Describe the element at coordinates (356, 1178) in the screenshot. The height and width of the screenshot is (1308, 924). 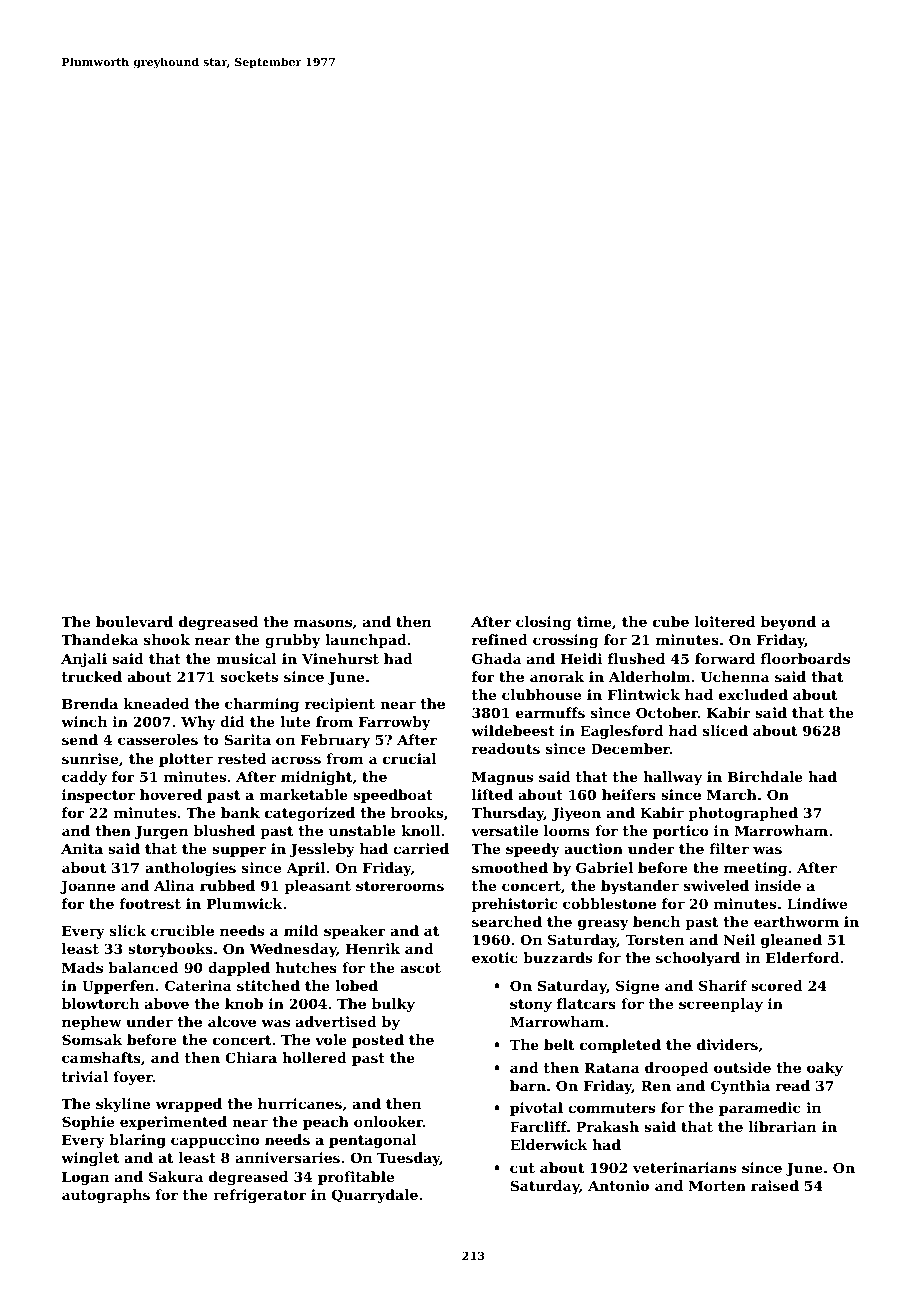
I see `profitable` at that location.
